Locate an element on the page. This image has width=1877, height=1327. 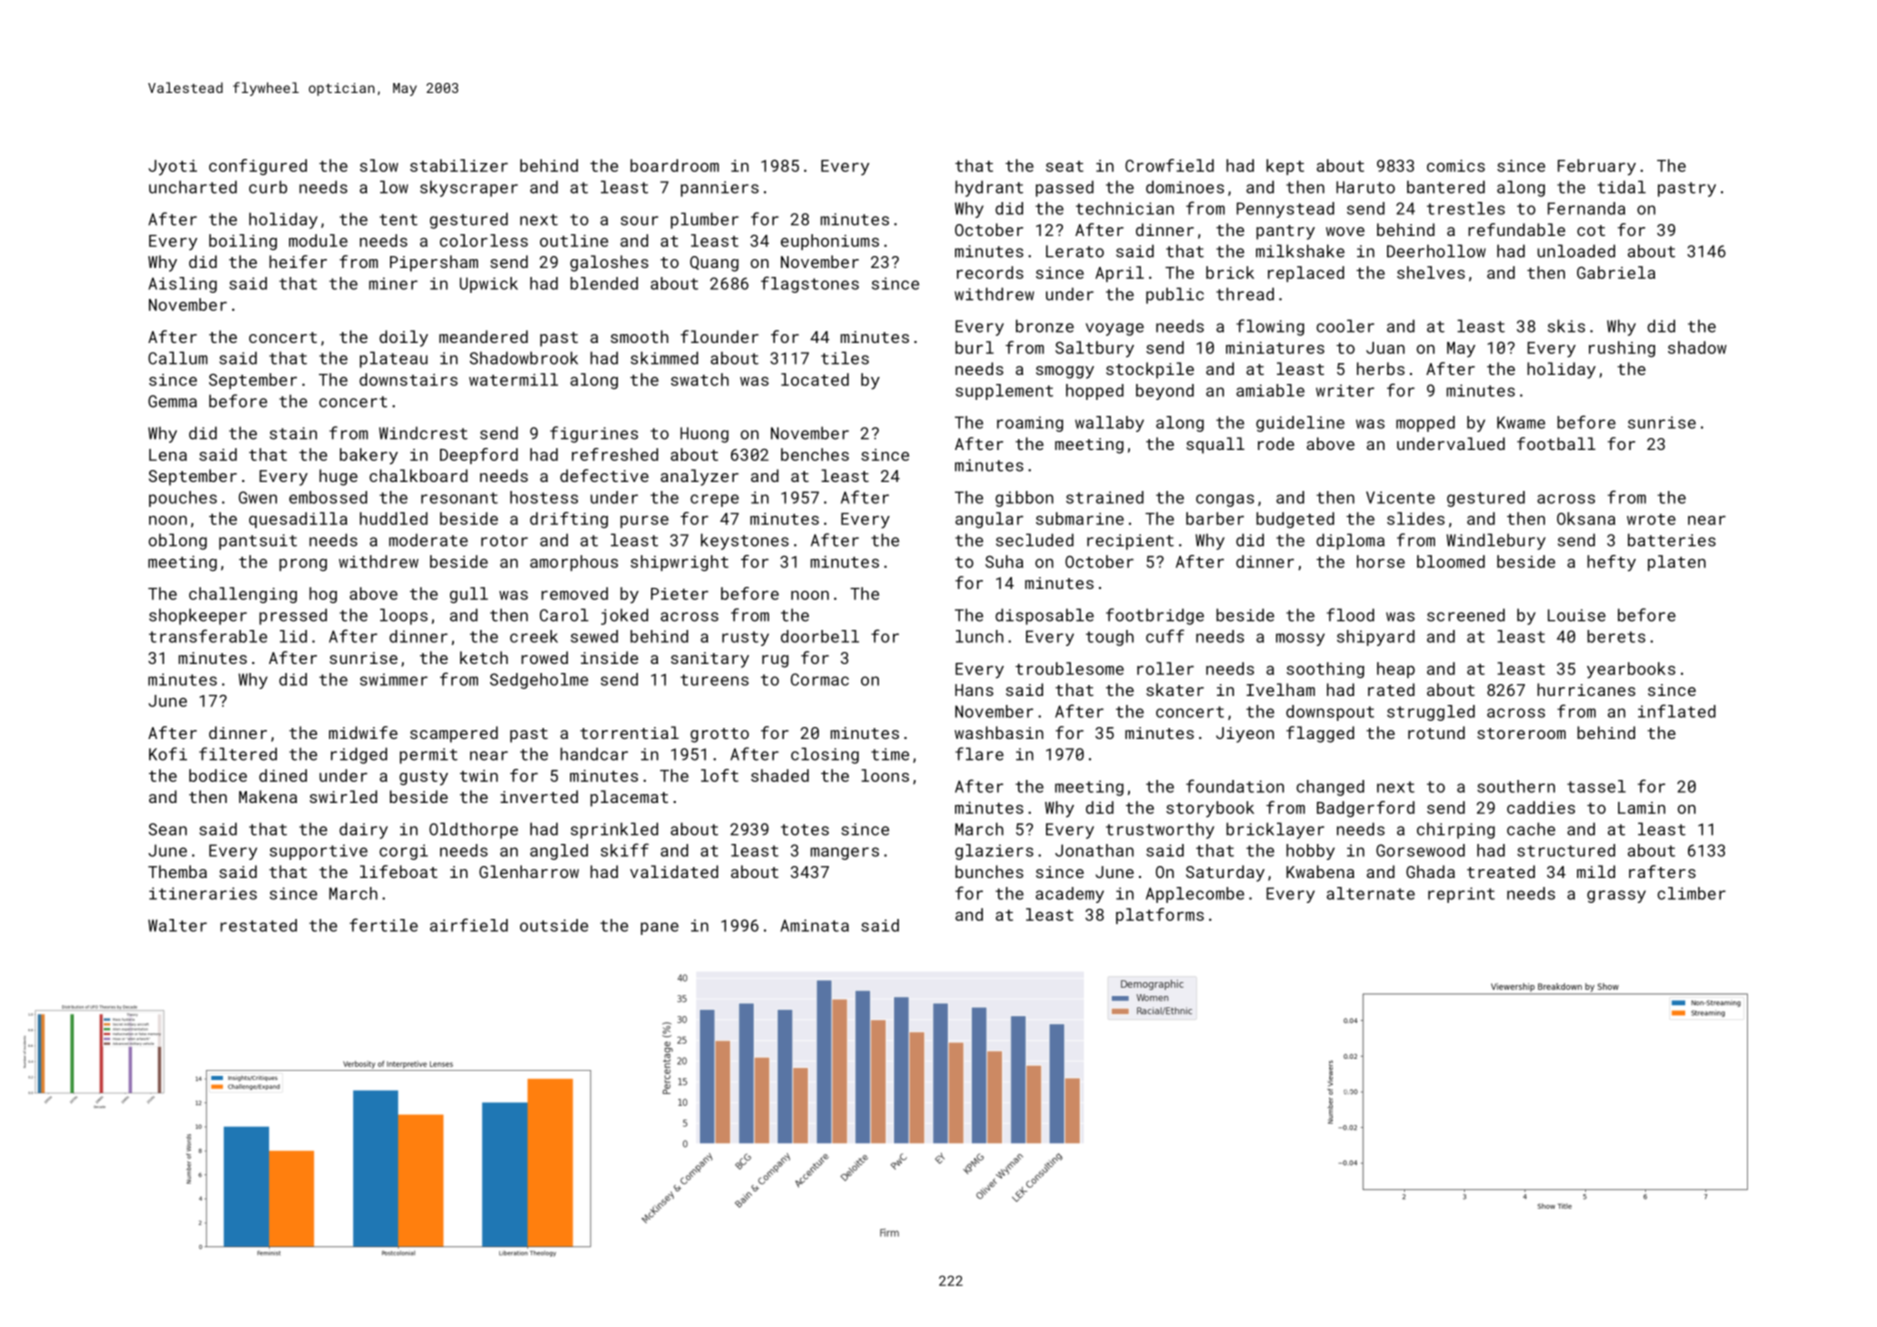
gull is located at coordinates (469, 595).
